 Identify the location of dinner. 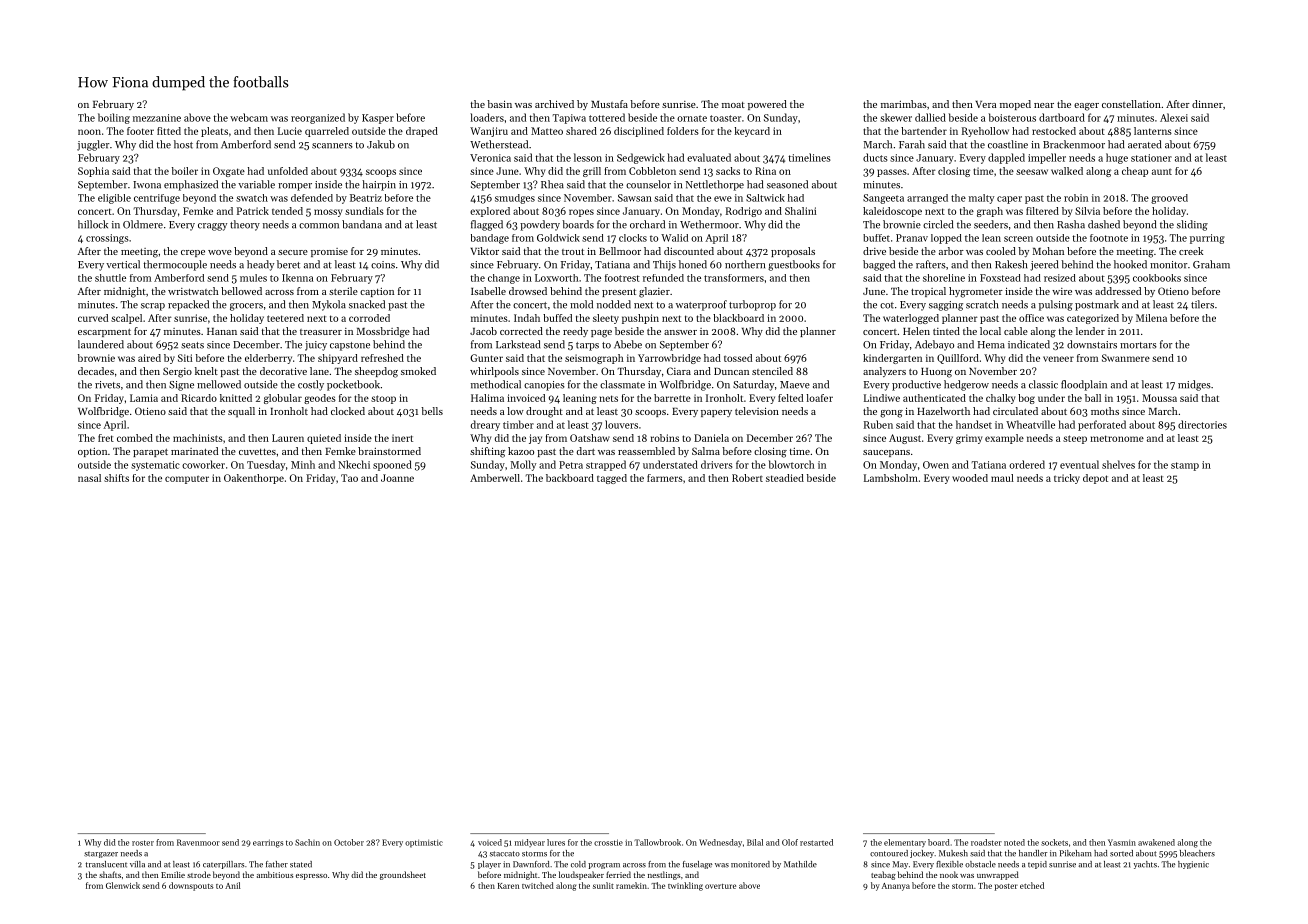
(1207, 104).
